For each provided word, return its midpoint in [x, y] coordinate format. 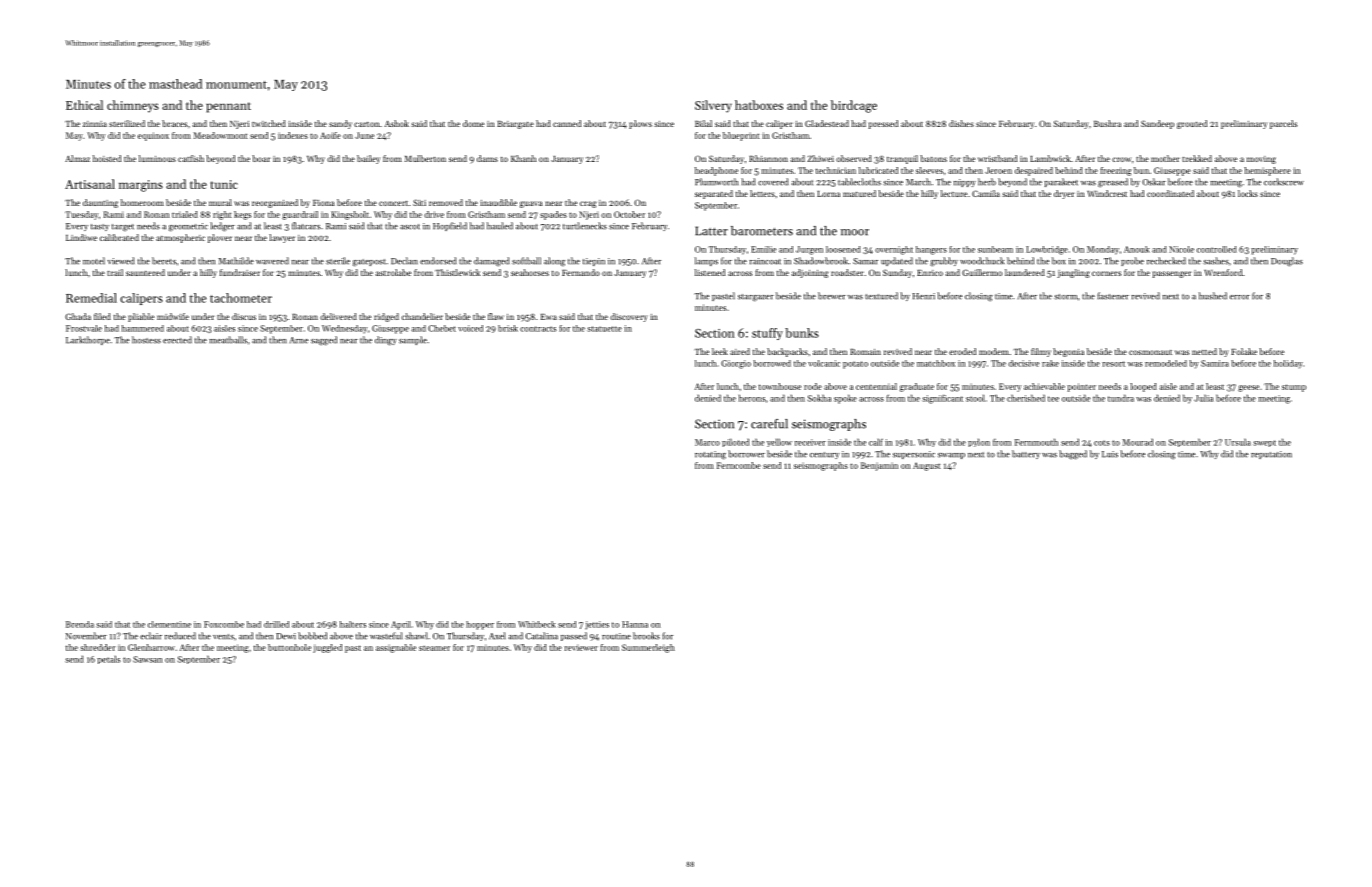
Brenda [80, 624]
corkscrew [1284, 182]
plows [640, 124]
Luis [1110, 454]
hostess [146, 340]
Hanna [635, 624]
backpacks [787, 352]
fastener [1113, 296]
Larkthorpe [88, 340]
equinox [153, 136]
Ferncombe [739, 465]
